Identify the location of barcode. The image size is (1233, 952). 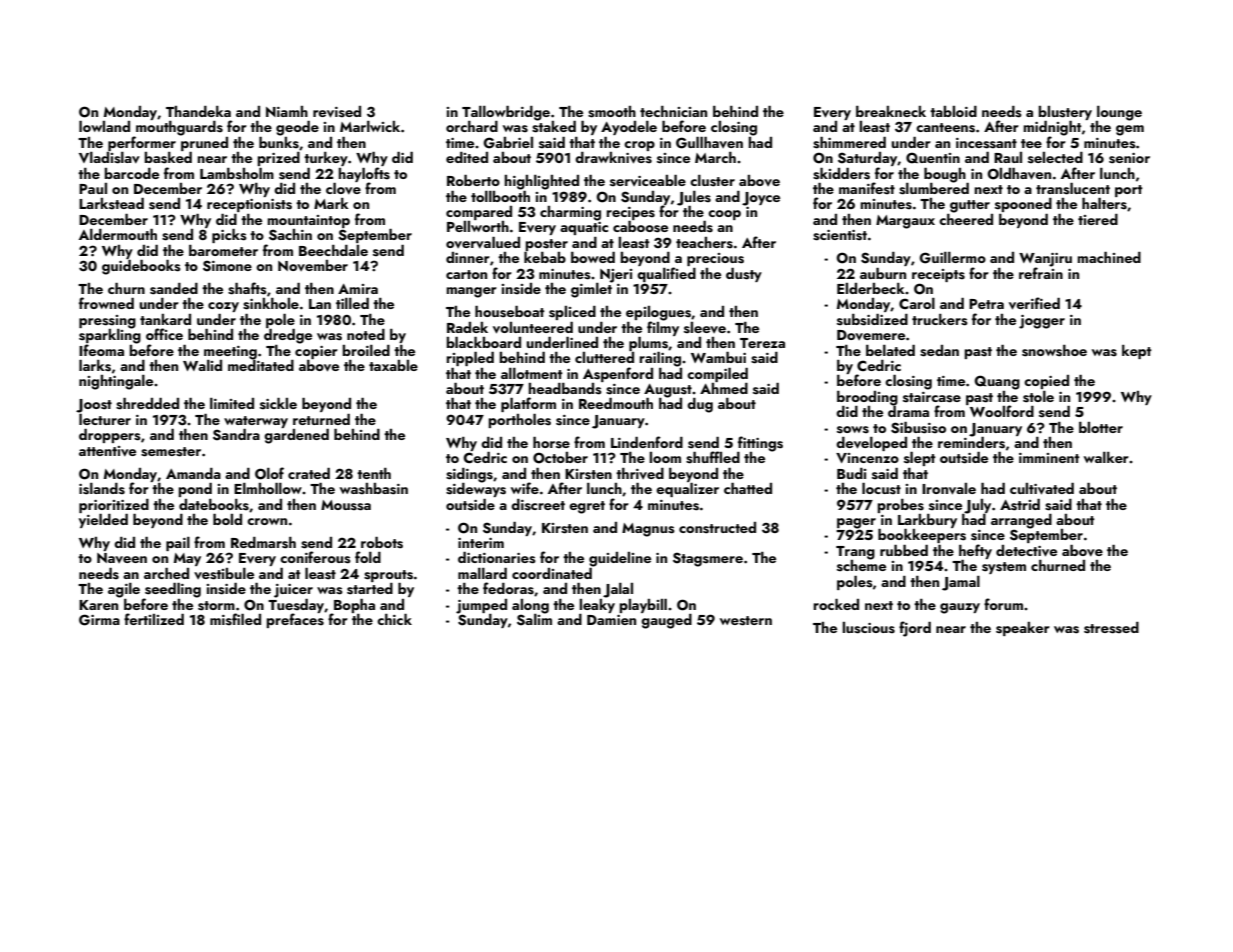
(131, 173).
